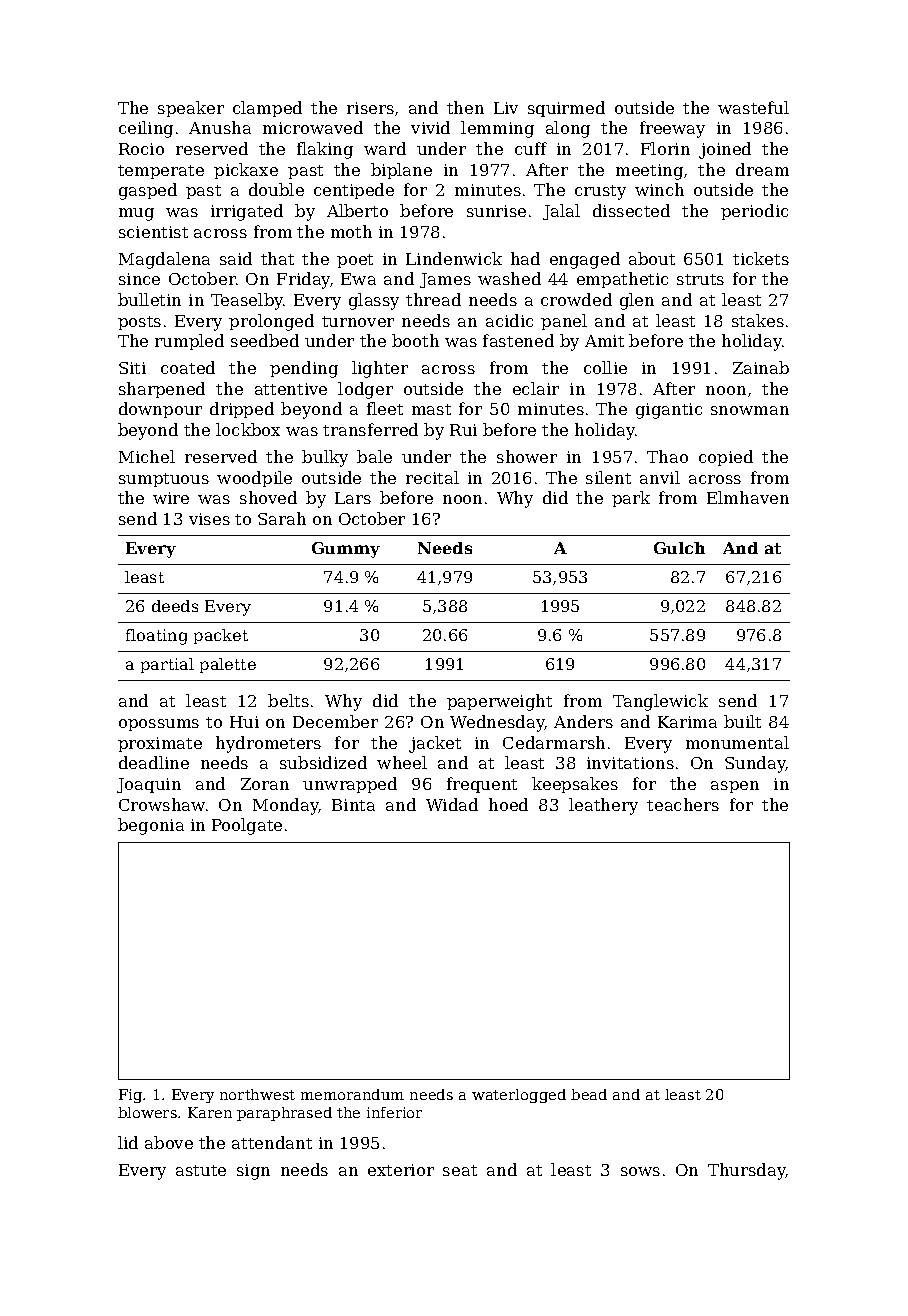 The height and width of the document is (1316, 908). Describe the element at coordinates (346, 550) in the document. I see `Gummy` at that location.
